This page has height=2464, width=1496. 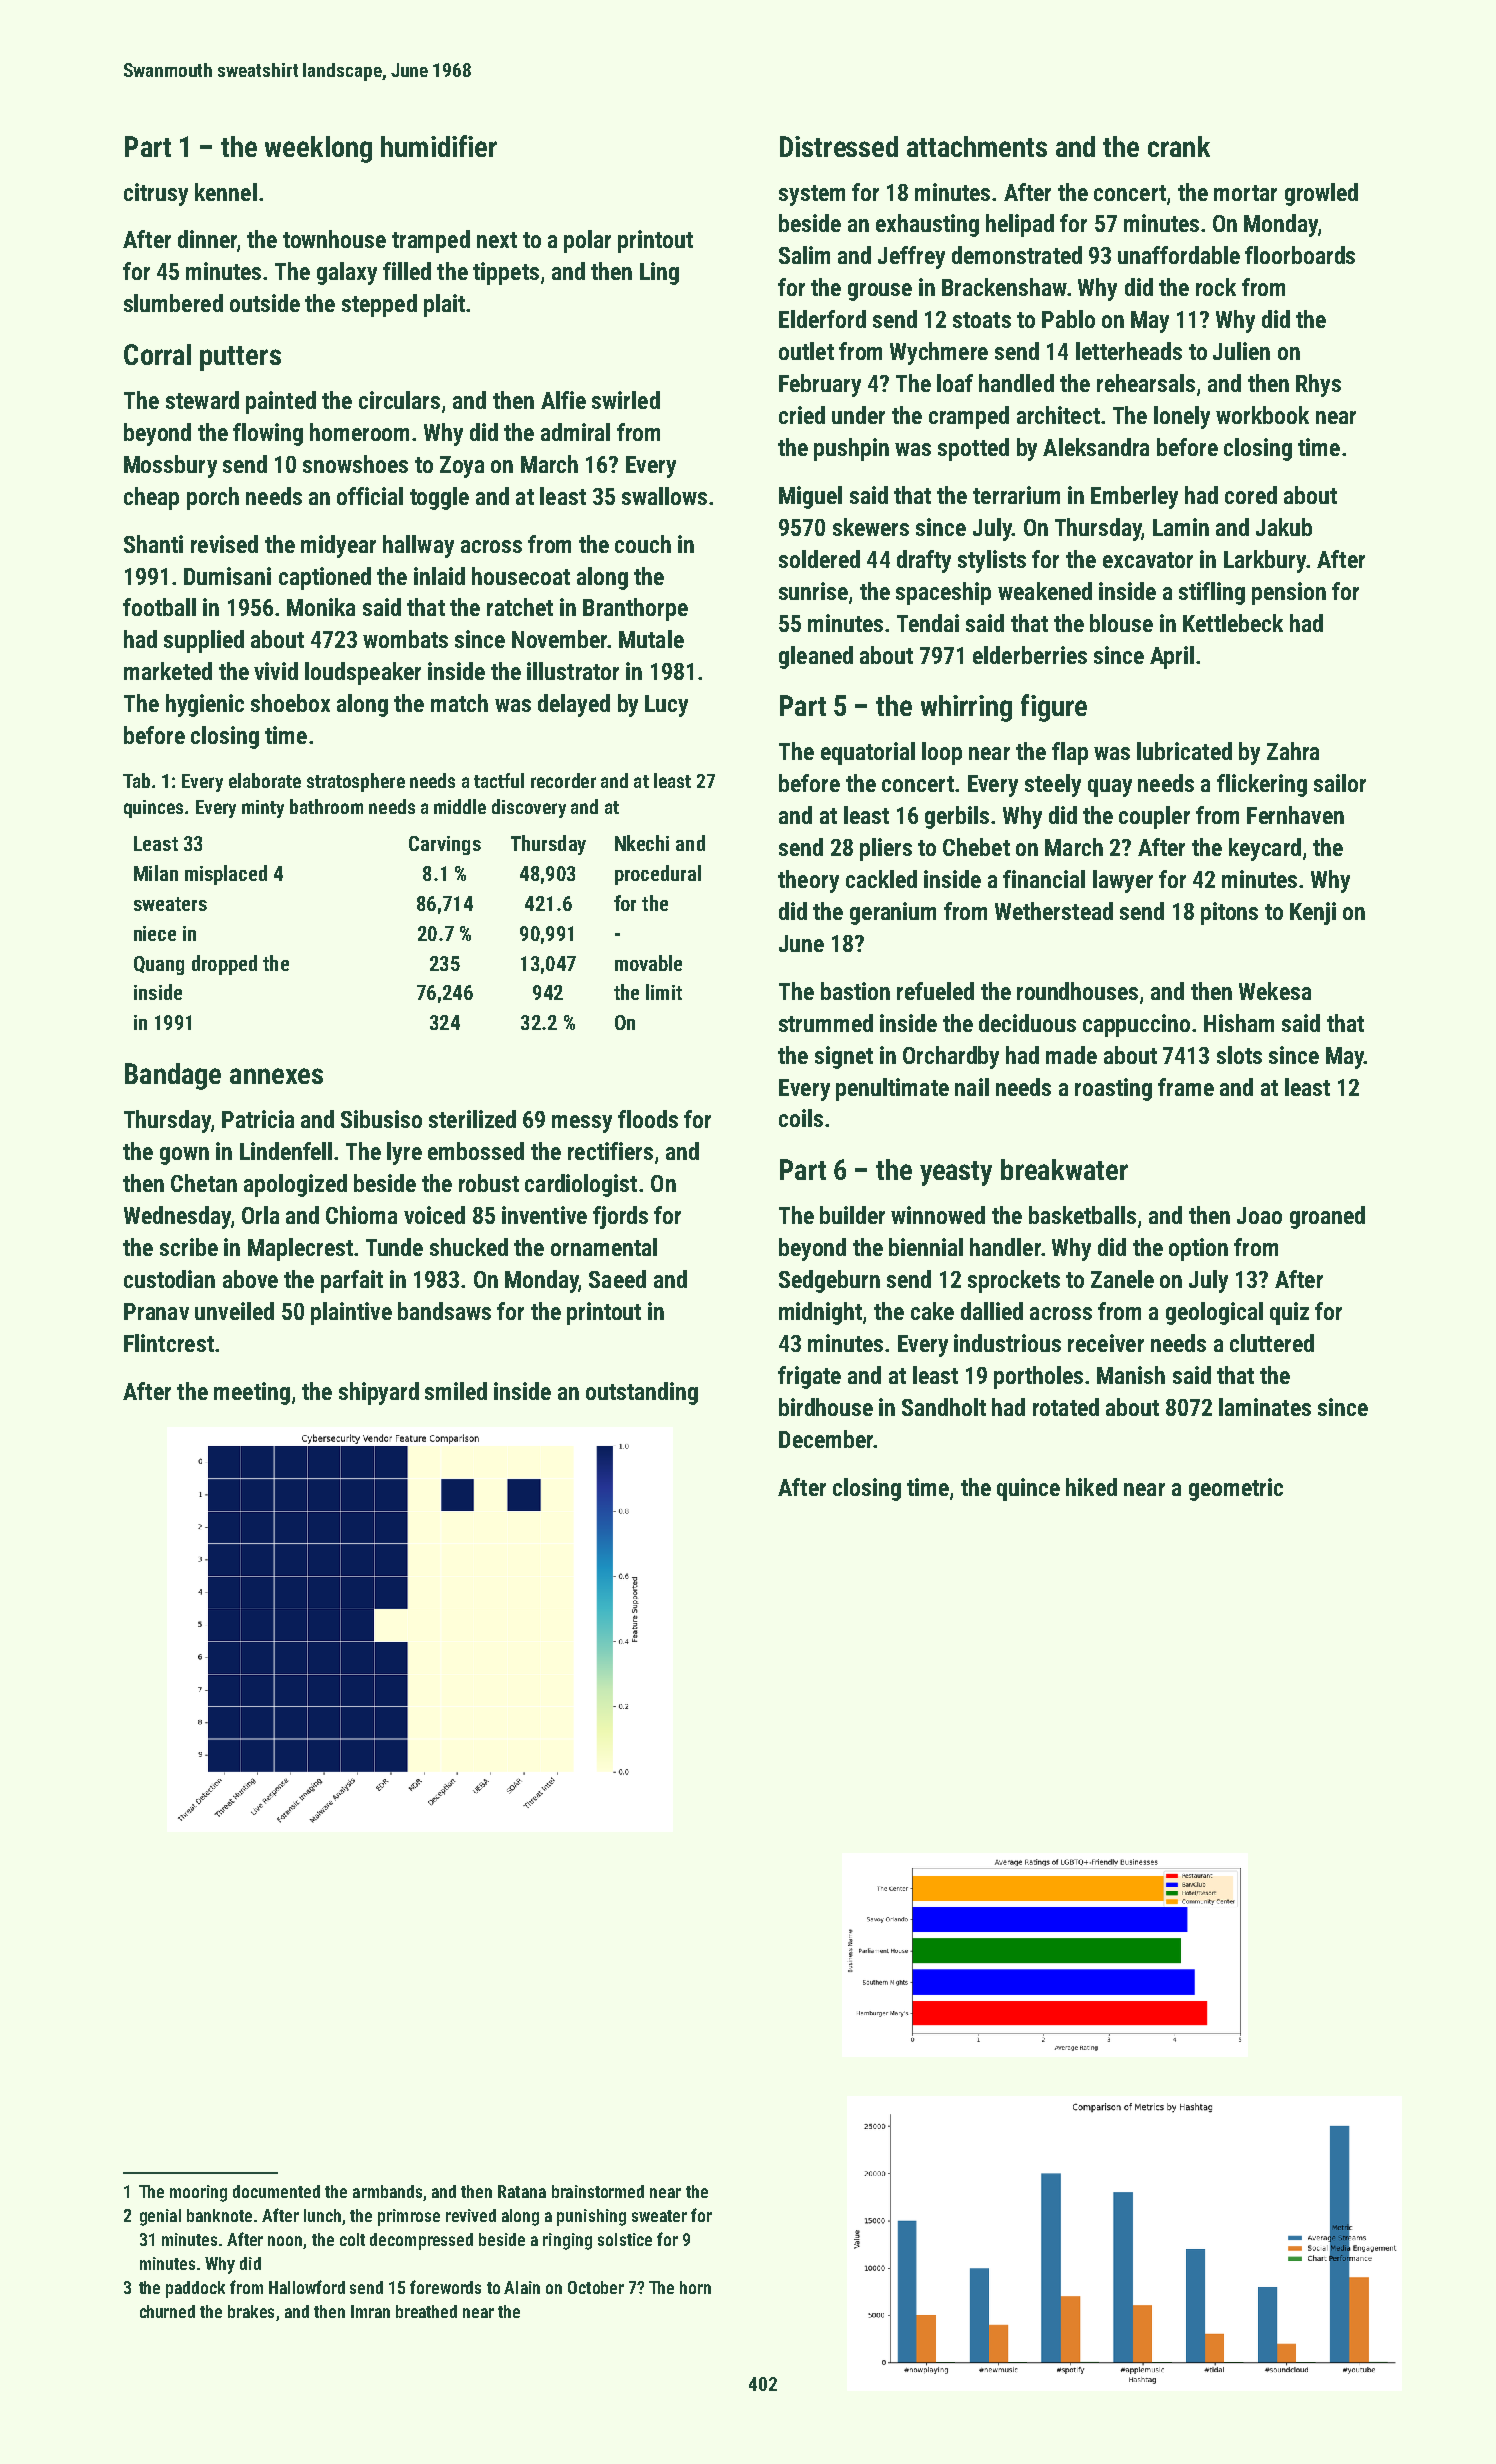 I want to click on brainstormed, so click(x=598, y=2191).
